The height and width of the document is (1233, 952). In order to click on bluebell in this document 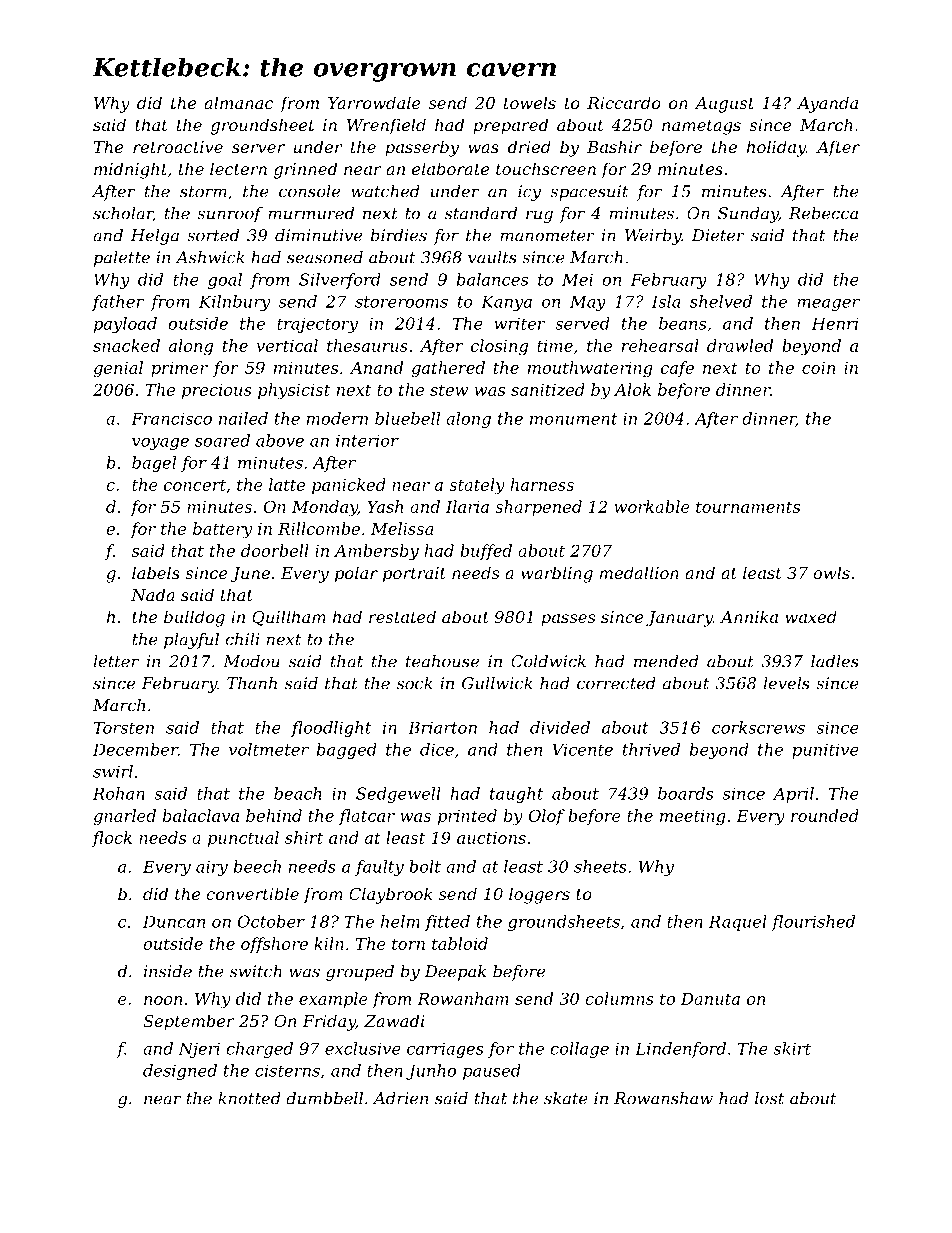, I will do `click(407, 418)`.
